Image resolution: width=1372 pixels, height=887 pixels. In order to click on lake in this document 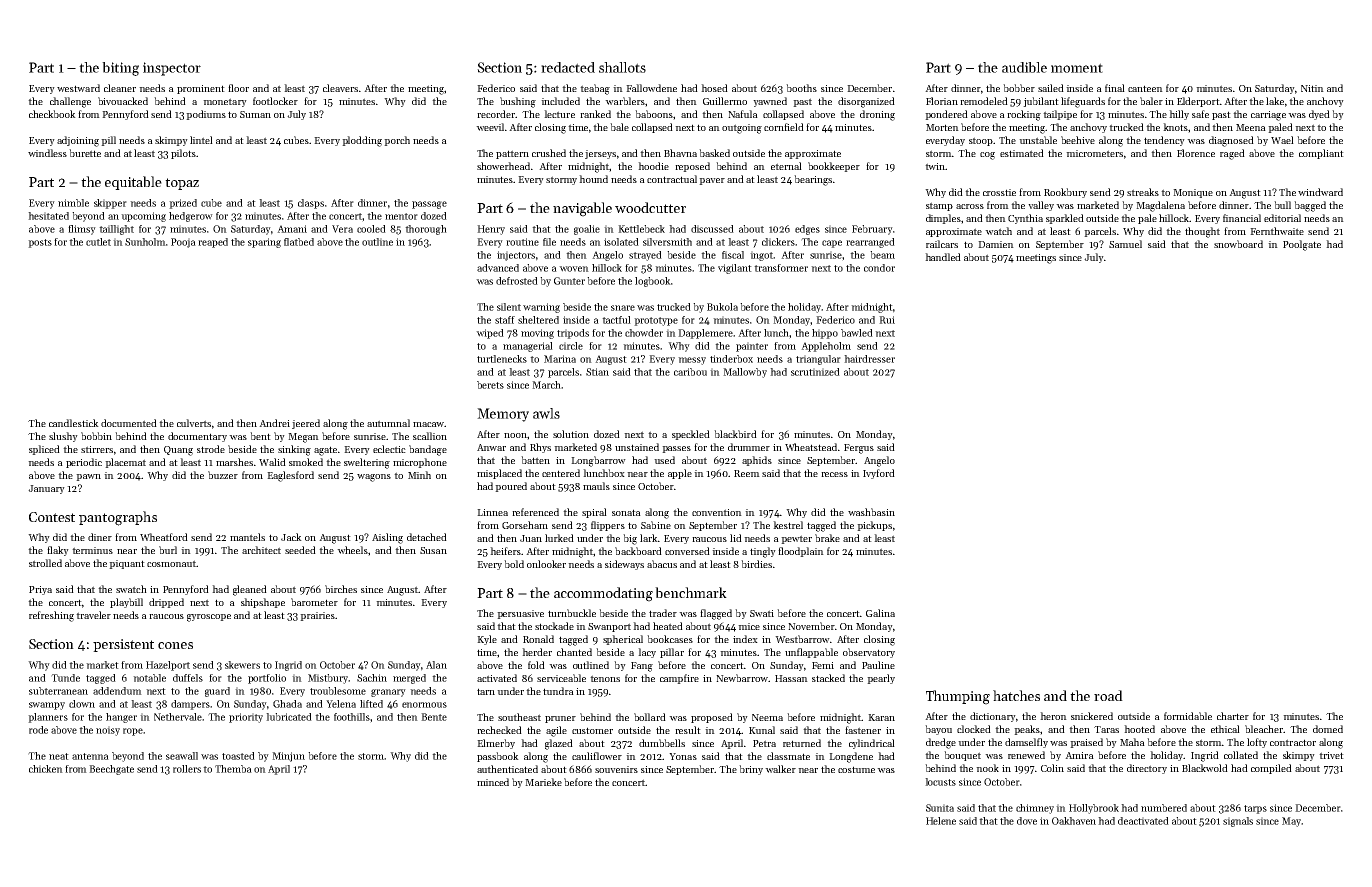, I will do `click(1275, 101)`.
